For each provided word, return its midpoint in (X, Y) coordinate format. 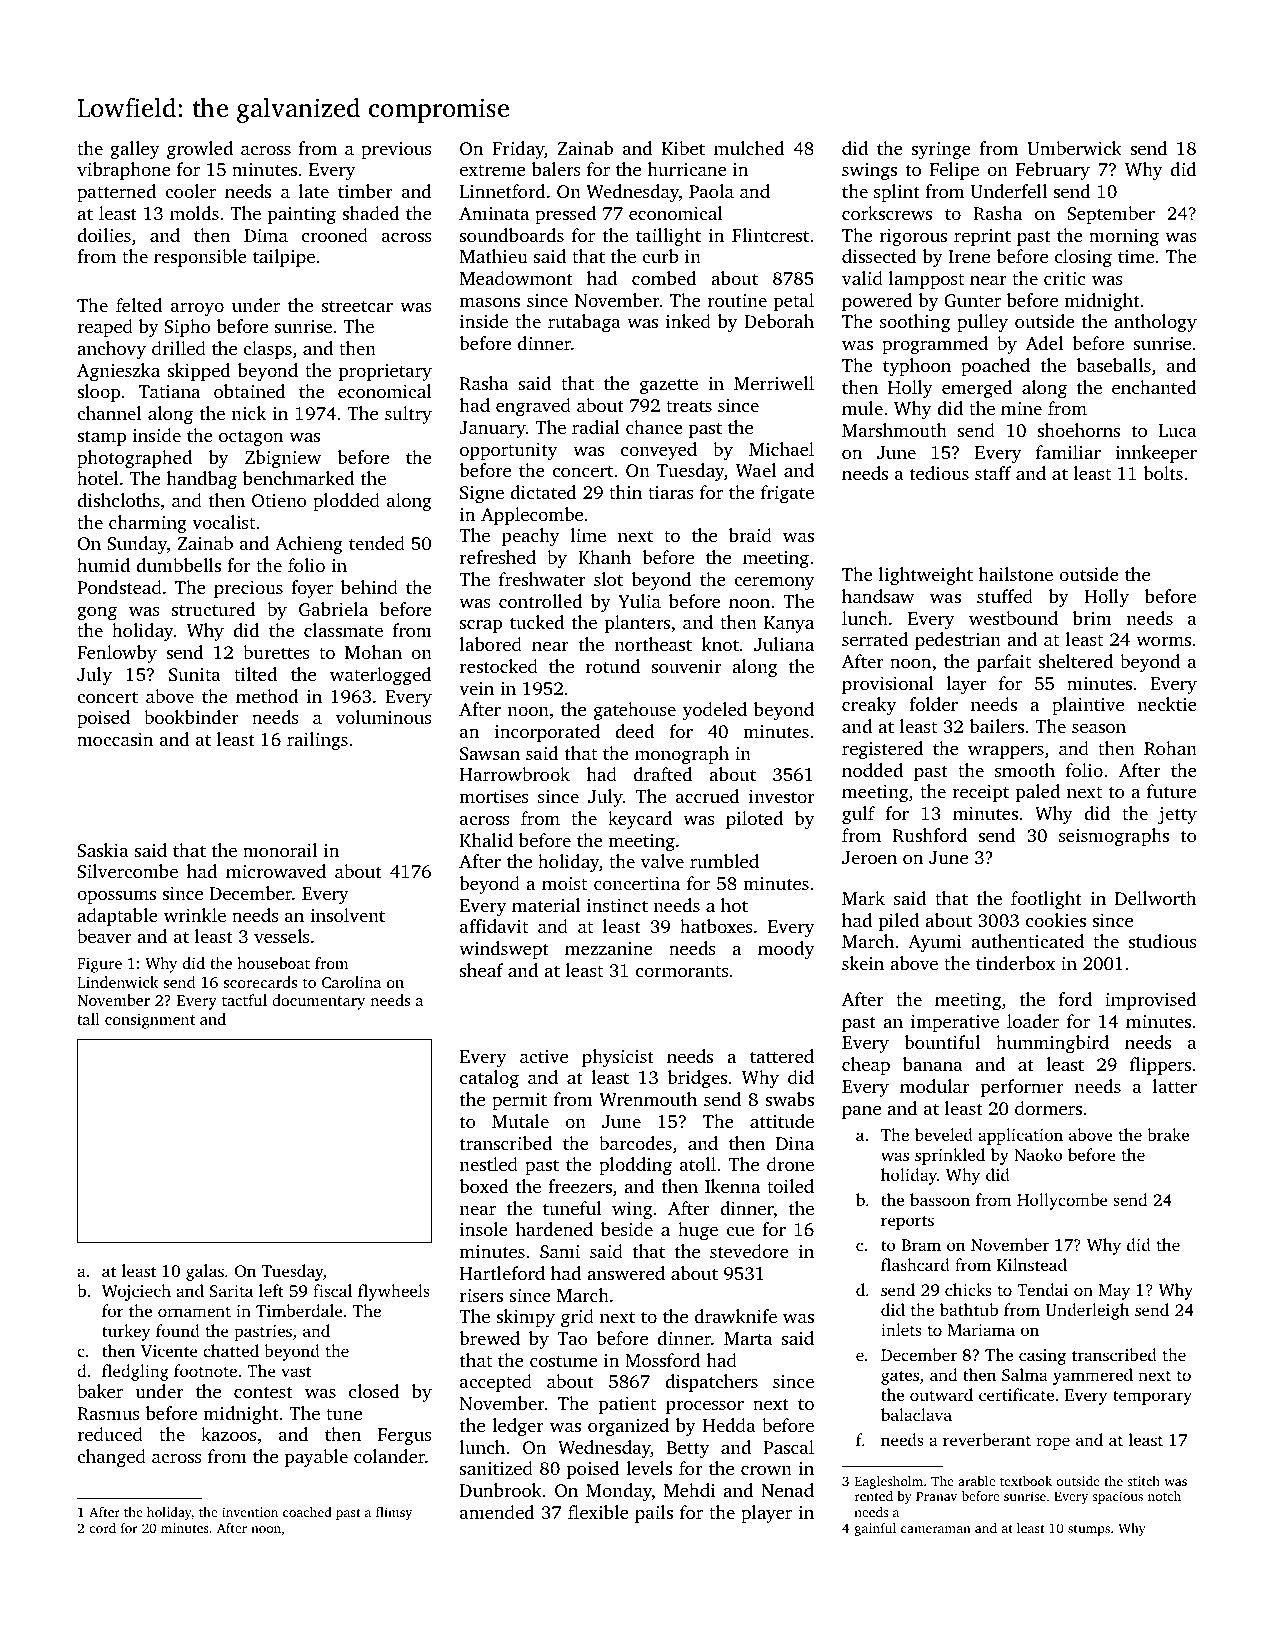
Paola (711, 191)
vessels (282, 936)
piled (899, 922)
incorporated (547, 733)
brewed (489, 1338)
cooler (190, 191)
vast (296, 1371)
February (1053, 171)
